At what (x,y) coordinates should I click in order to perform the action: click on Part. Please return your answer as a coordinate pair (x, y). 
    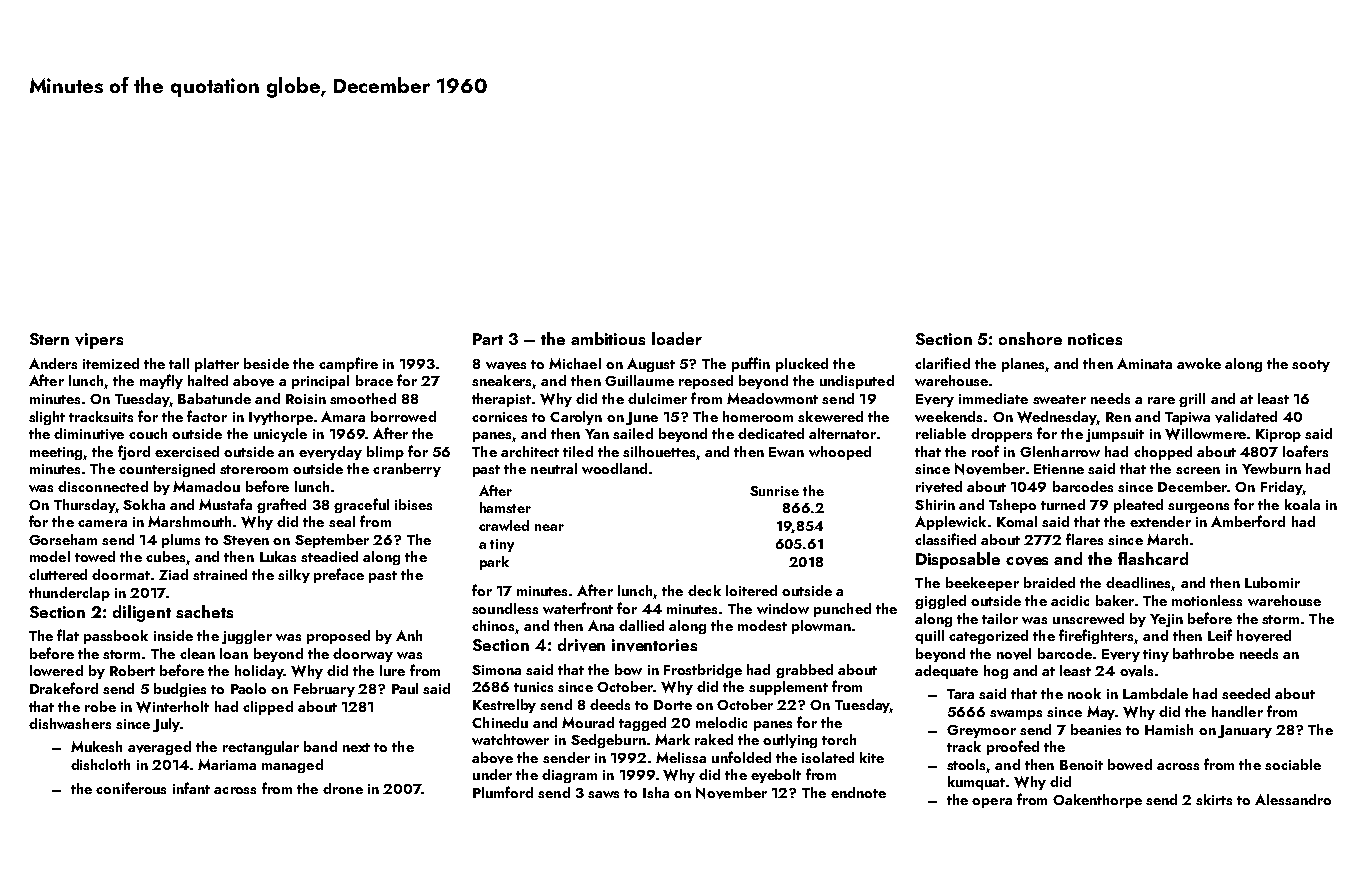
    Looking at the image, I should click on (488, 339).
